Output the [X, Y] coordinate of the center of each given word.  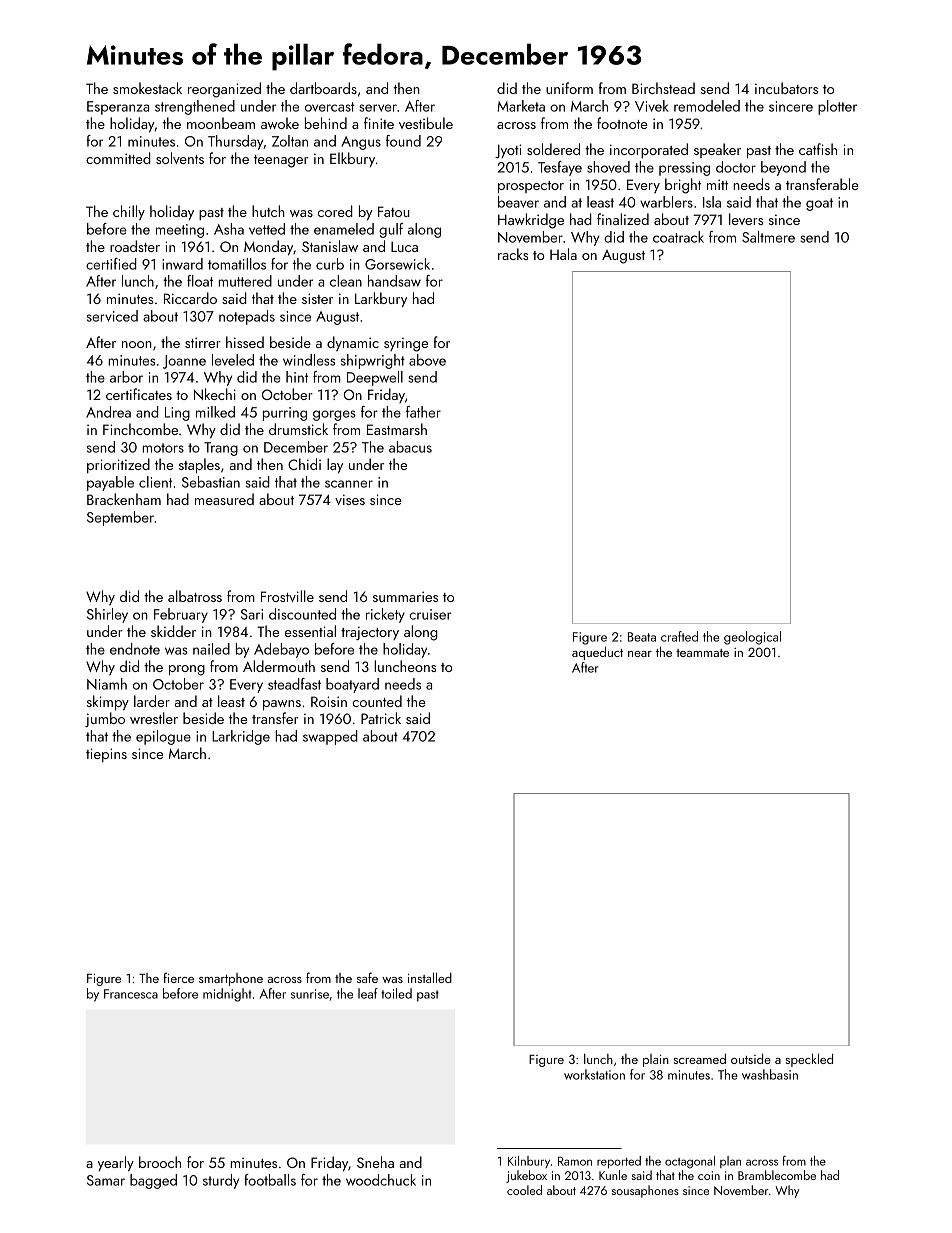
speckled [809, 1060]
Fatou [394, 211]
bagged [153, 1181]
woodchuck [381, 1180]
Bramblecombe [777, 1175]
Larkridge [241, 737]
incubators [786, 88]
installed [430, 977]
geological [752, 638]
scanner [349, 484]
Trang [221, 449]
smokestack [147, 88]
